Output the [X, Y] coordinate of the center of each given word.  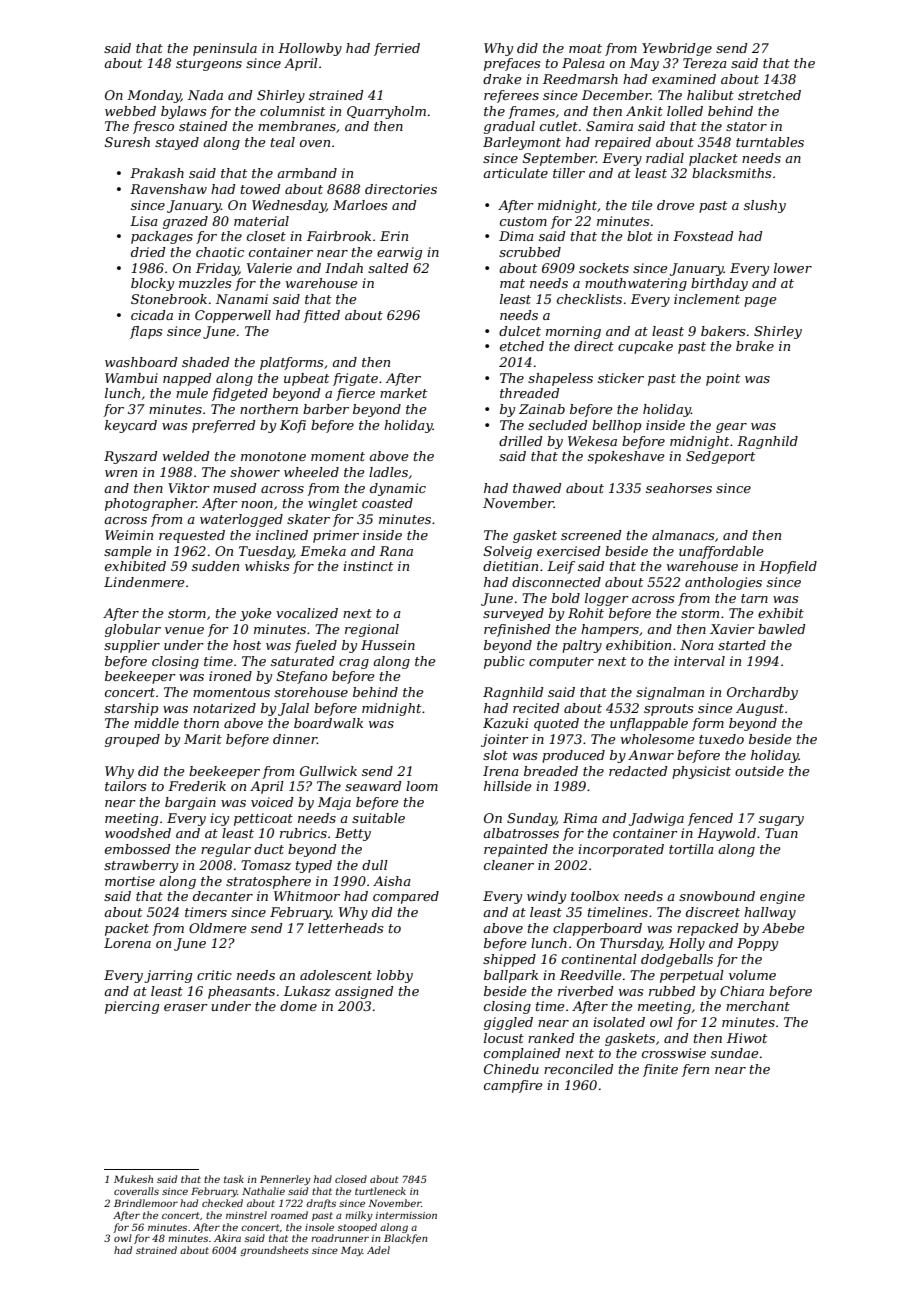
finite [660, 1070]
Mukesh [133, 1179]
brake [755, 346]
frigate [355, 379]
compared [406, 897]
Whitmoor [307, 896]
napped [187, 379]
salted [388, 268]
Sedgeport [720, 457]
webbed [130, 111]
